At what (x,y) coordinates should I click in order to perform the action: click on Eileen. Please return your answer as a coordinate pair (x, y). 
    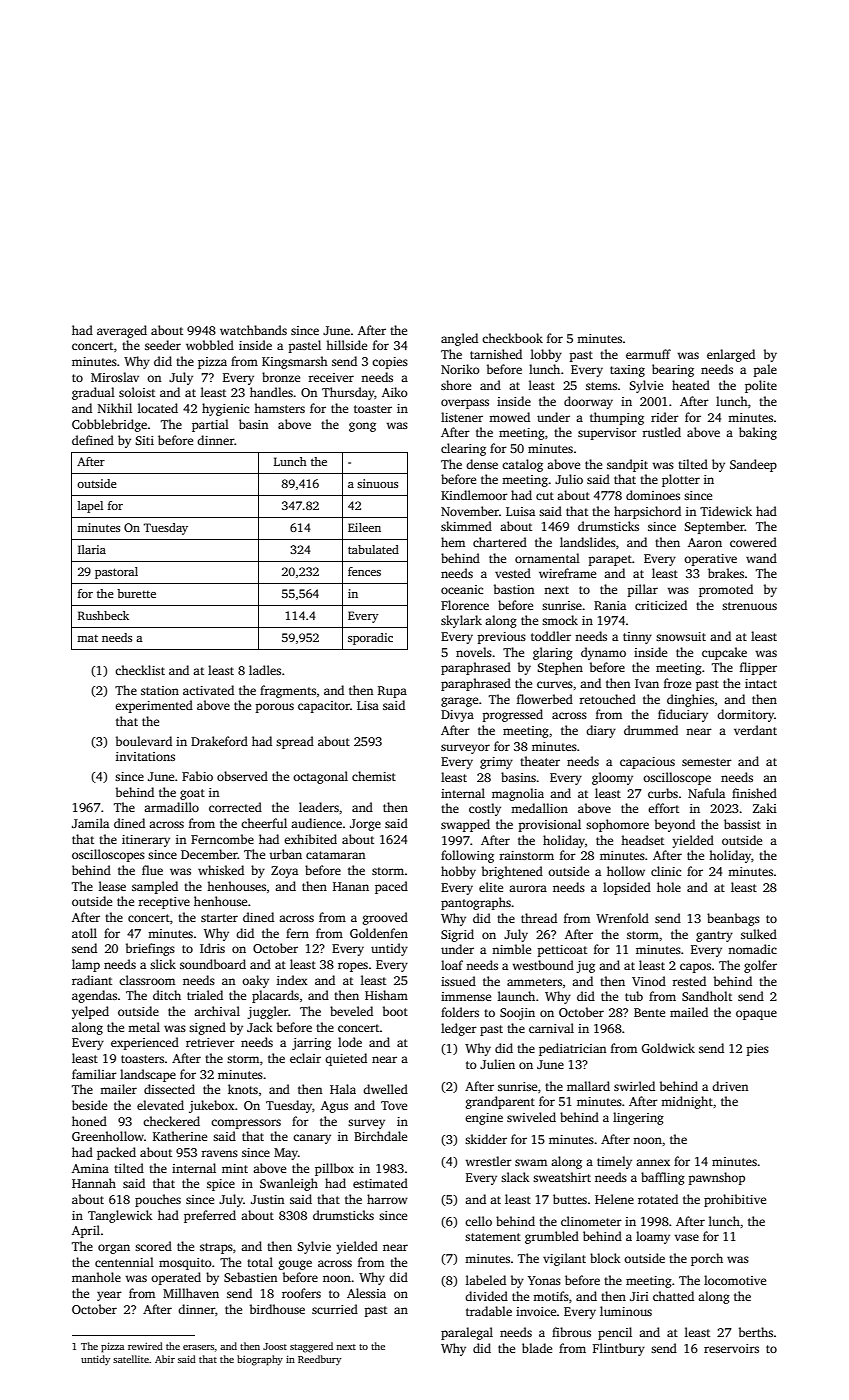
    Looking at the image, I should click on (364, 527).
